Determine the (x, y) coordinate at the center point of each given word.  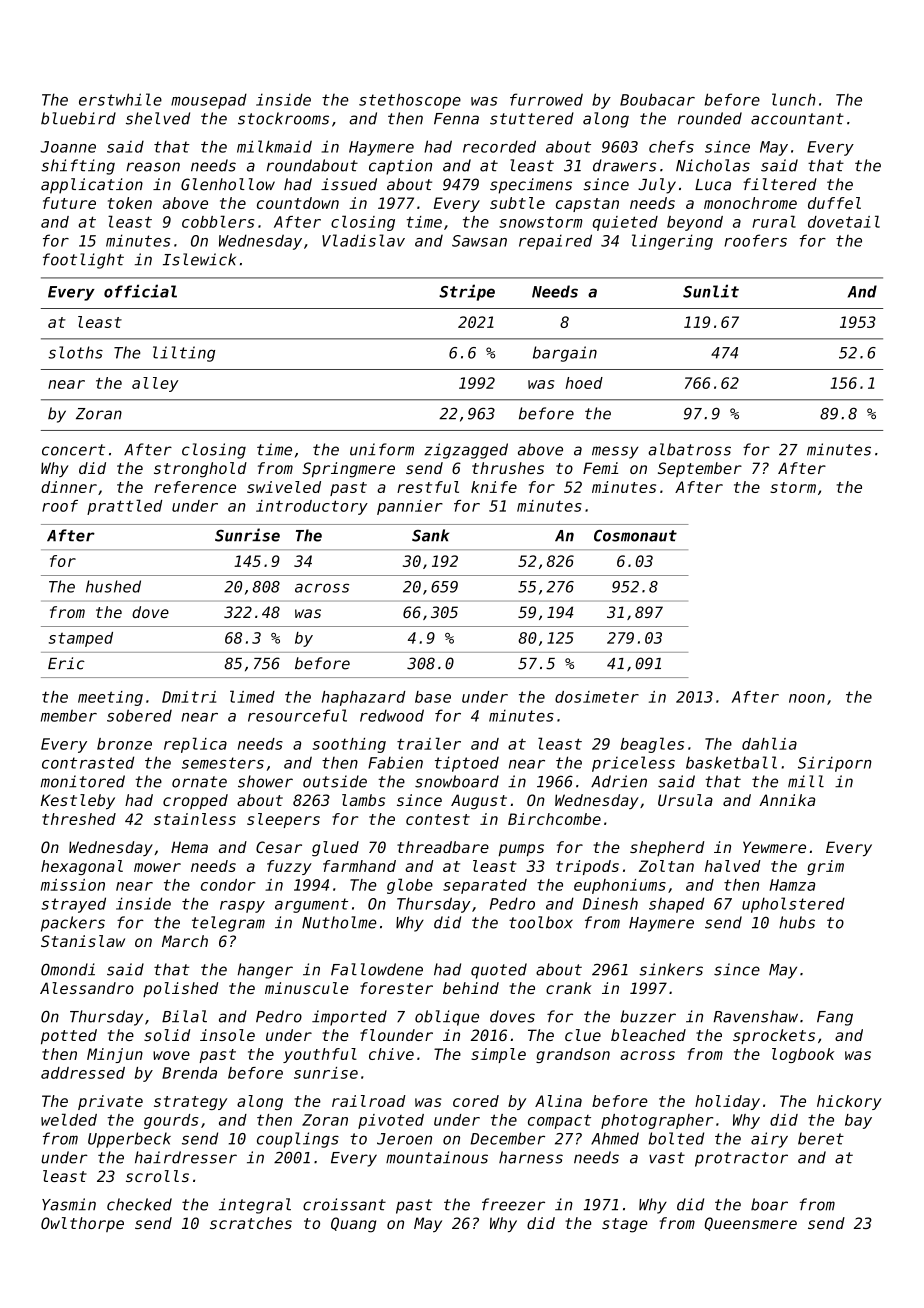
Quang (353, 1225)
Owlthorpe (82, 1224)
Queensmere (751, 1224)
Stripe (467, 292)
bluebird (78, 118)
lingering (672, 242)
